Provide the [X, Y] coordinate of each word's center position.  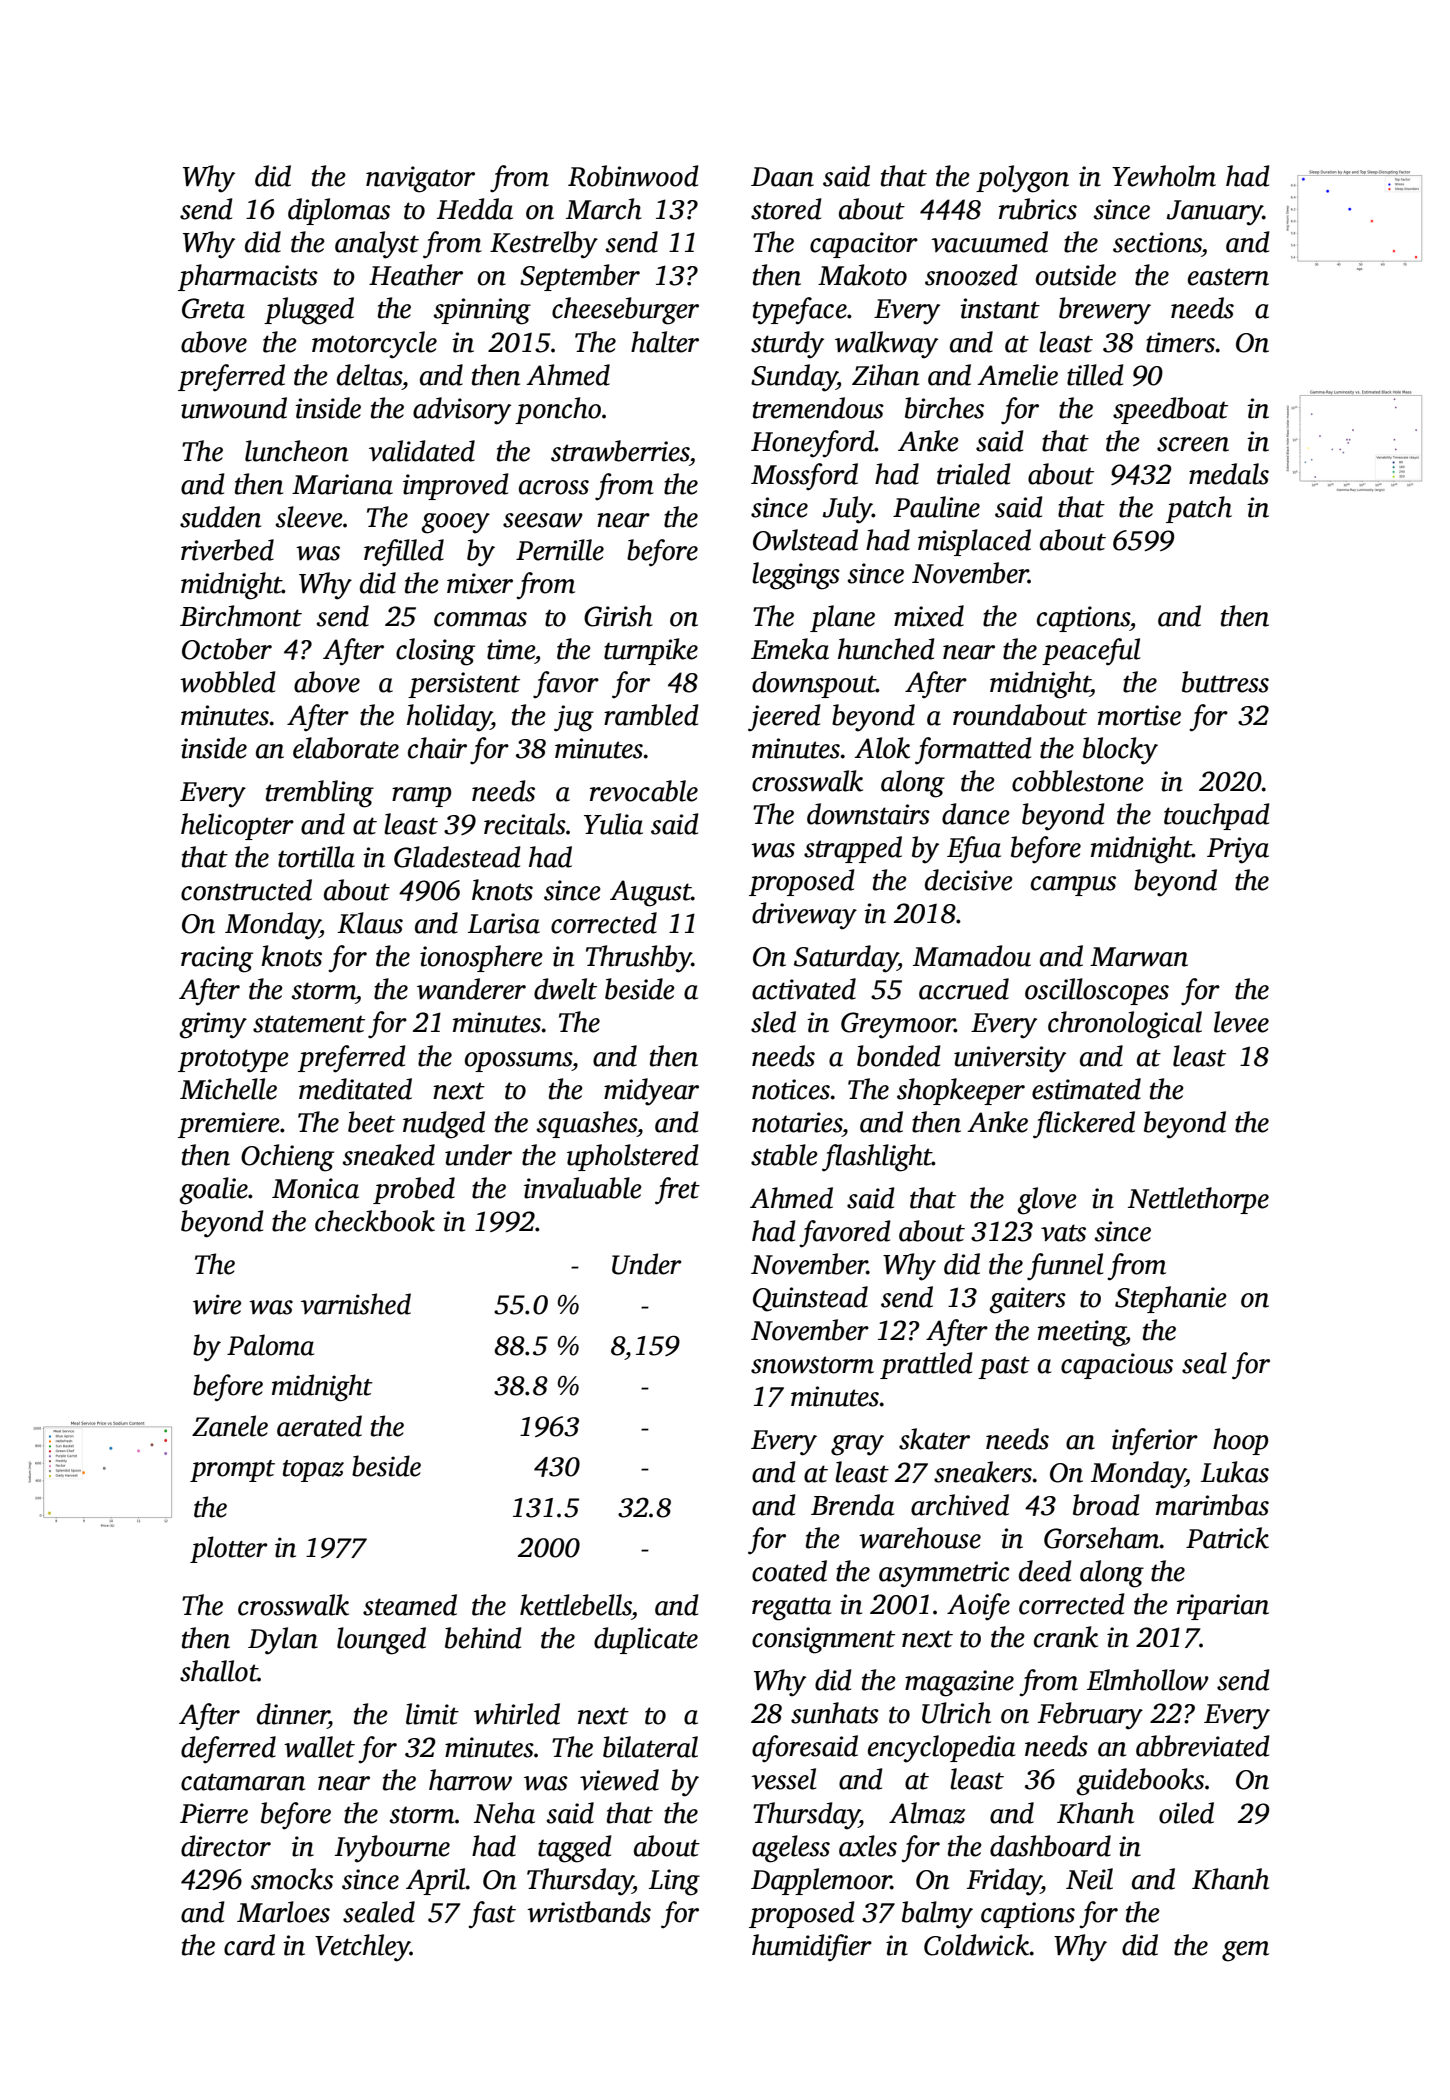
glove [1047, 1201]
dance [976, 814]
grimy [213, 1025]
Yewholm [1164, 176]
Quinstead [810, 1299]
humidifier [812, 1948]
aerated [319, 1426]
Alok [882, 748]
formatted [973, 751]
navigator [420, 179]
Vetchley [362, 1948]
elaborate [346, 748]
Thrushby [639, 959]
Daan [782, 177]
